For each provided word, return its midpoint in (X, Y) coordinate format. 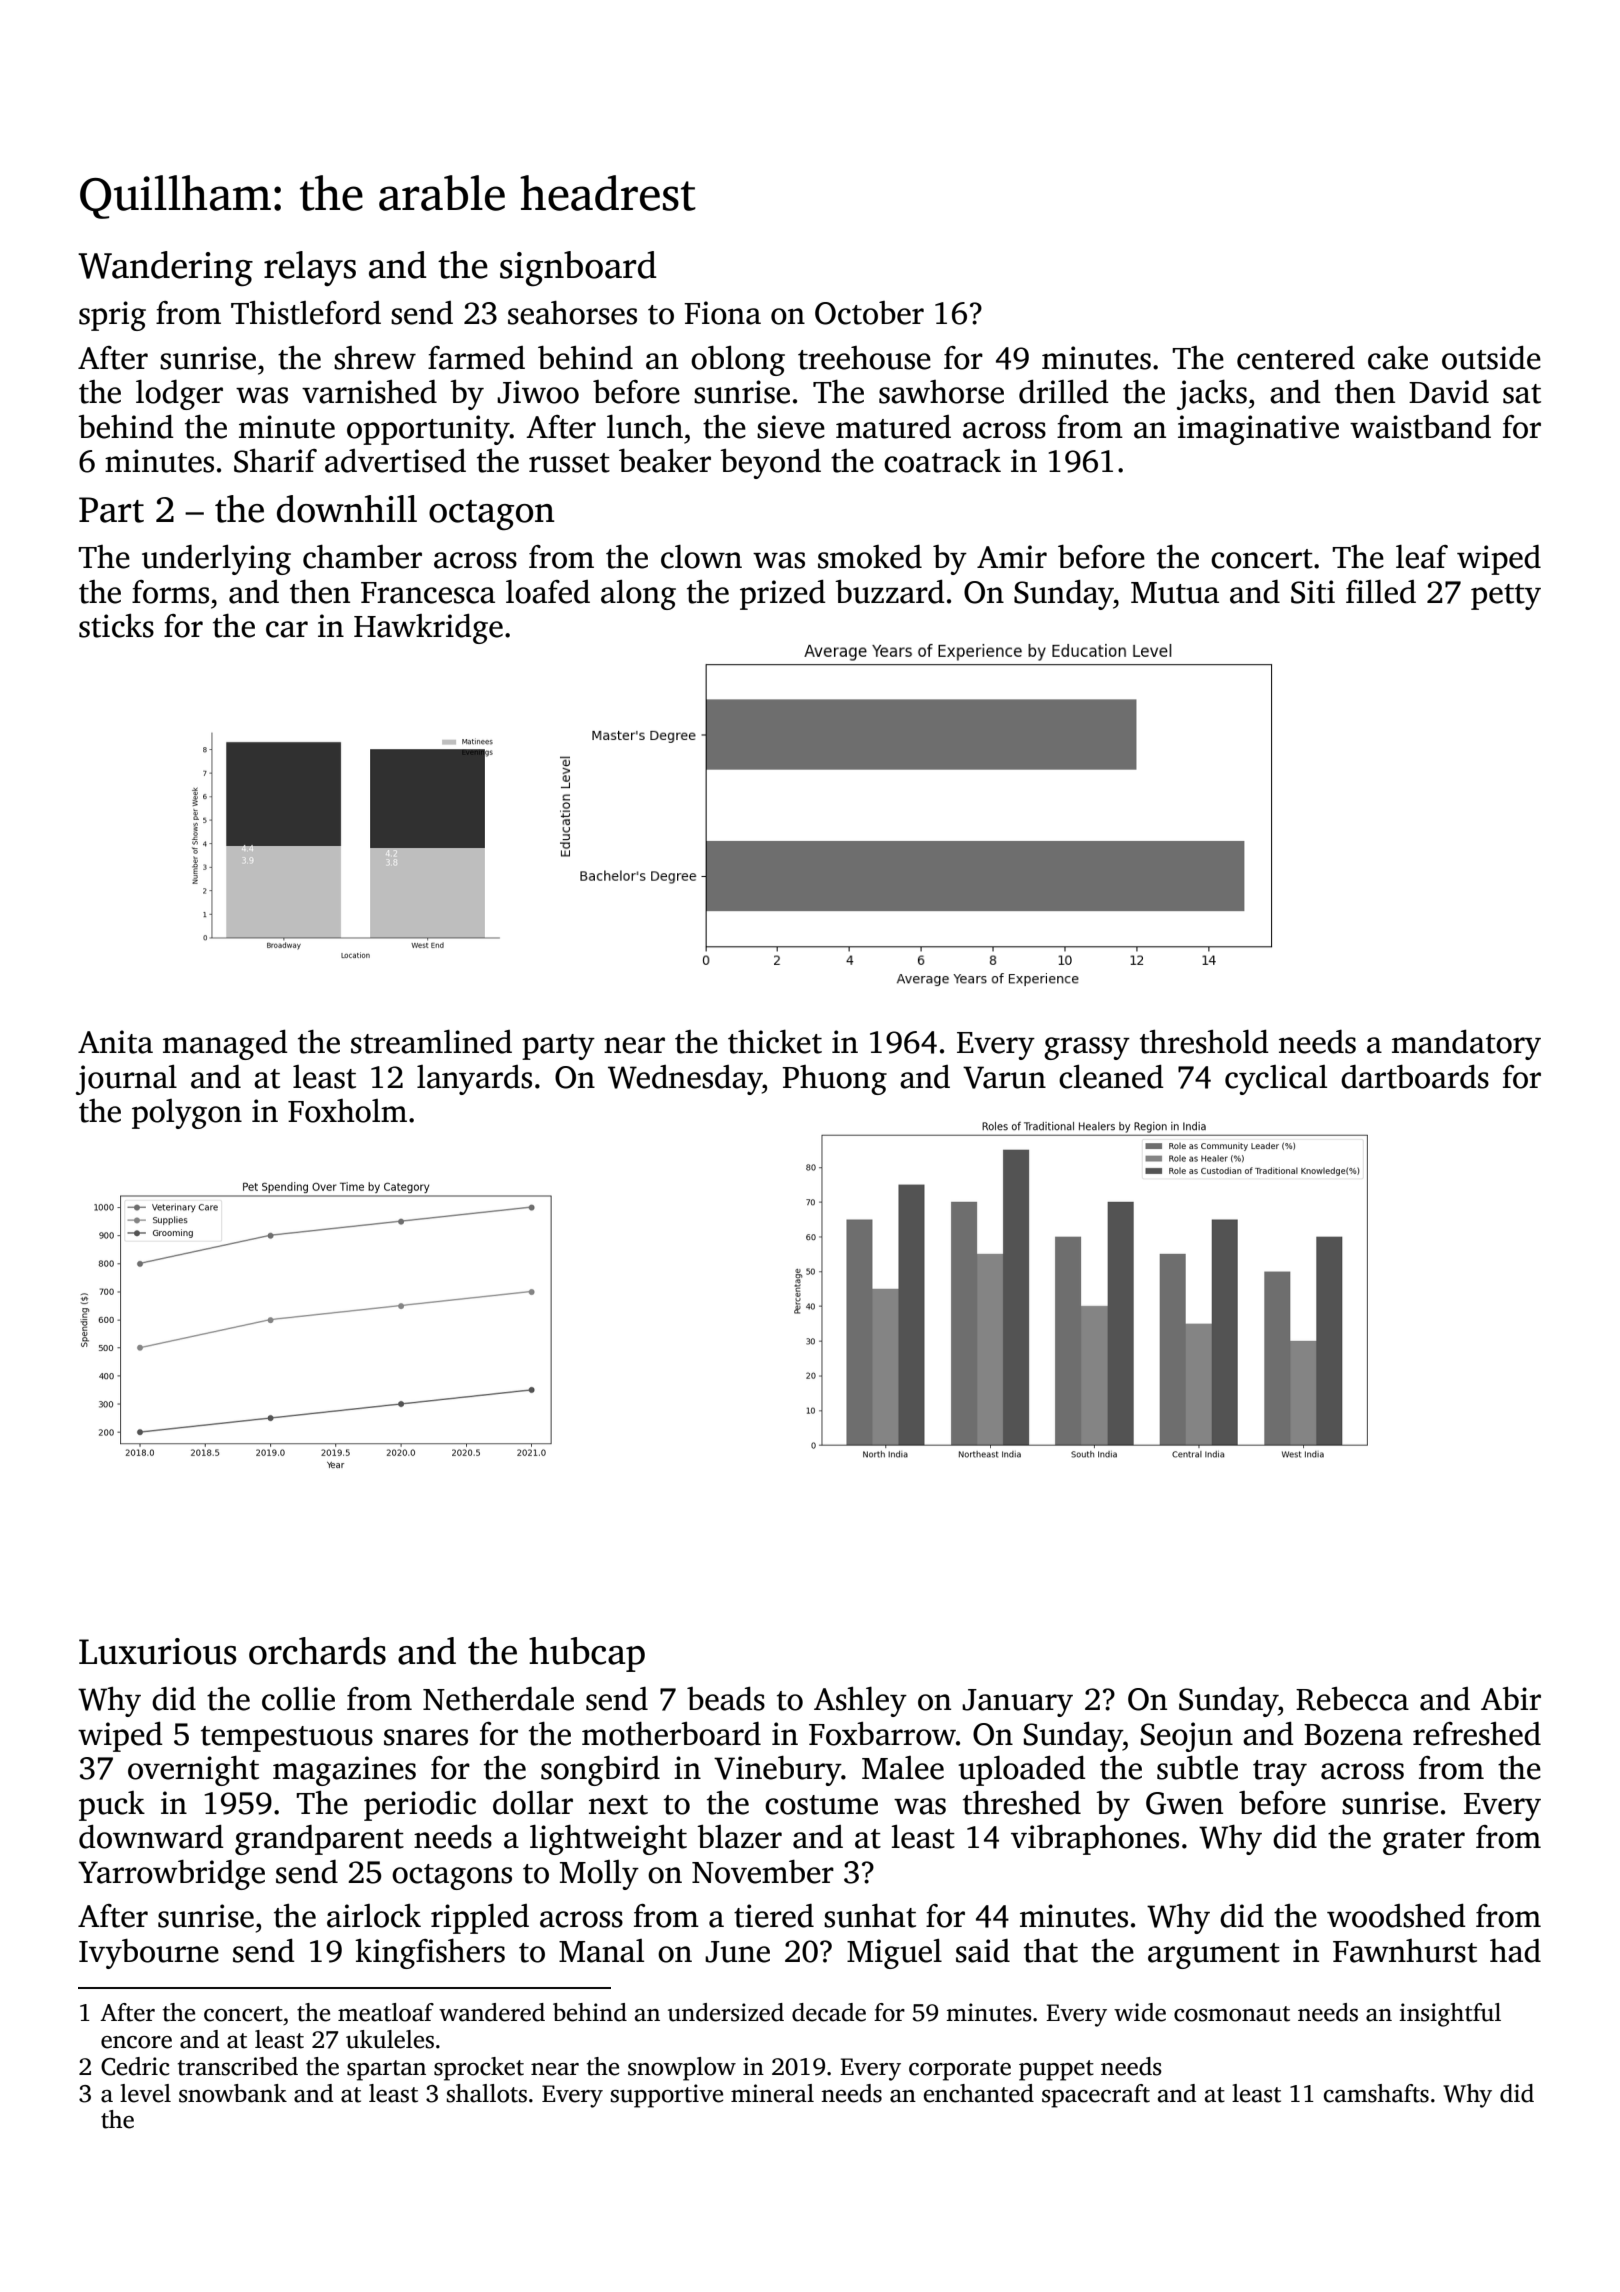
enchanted (979, 2093)
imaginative (1258, 430)
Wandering (165, 268)
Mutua (1175, 593)
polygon (187, 1114)
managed (225, 1045)
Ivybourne (149, 1954)
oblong (738, 361)
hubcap (587, 1654)
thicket (775, 1042)
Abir (1511, 1698)
